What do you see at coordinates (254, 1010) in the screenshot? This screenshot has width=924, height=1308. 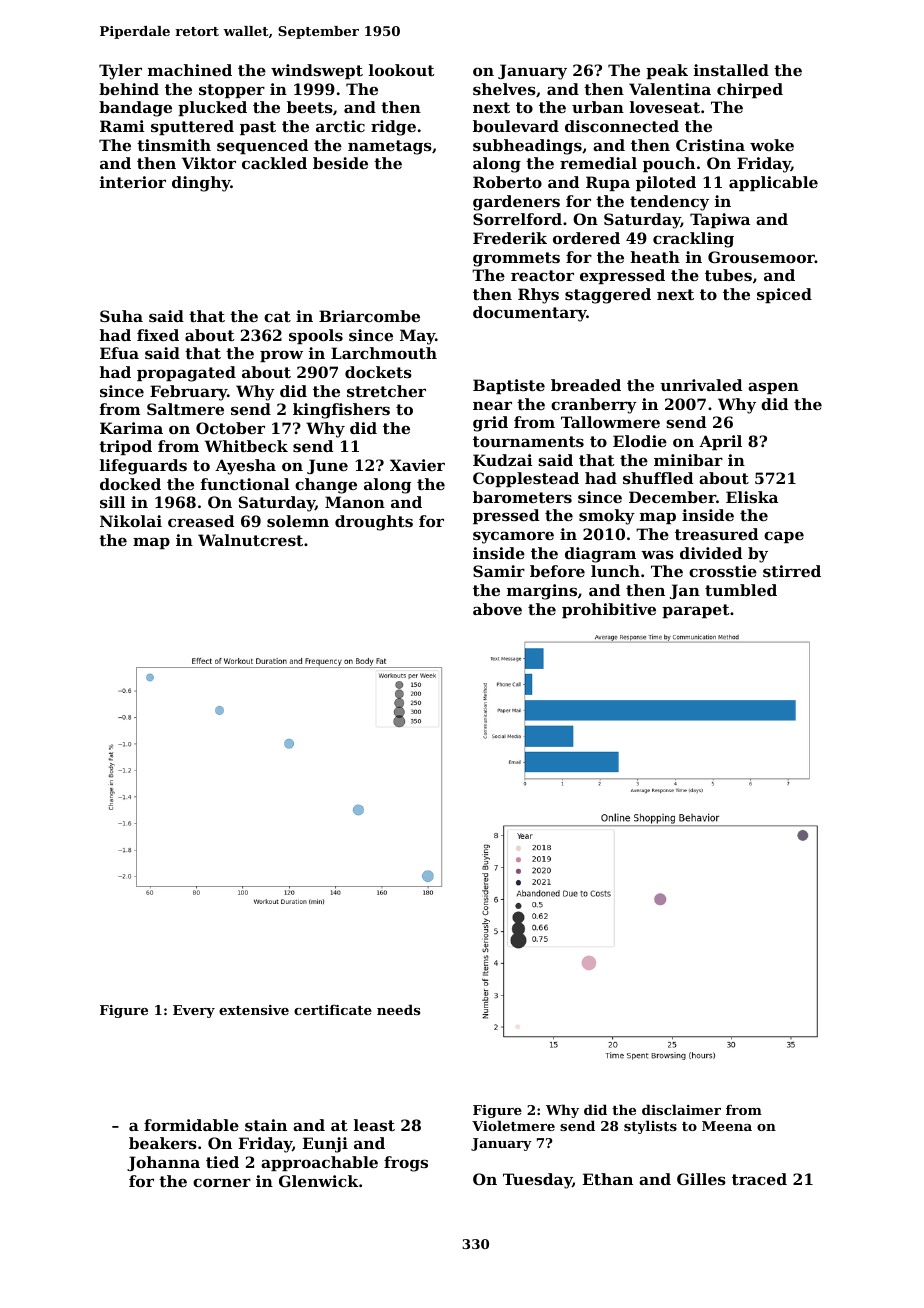 I see `extensive` at bounding box center [254, 1010].
